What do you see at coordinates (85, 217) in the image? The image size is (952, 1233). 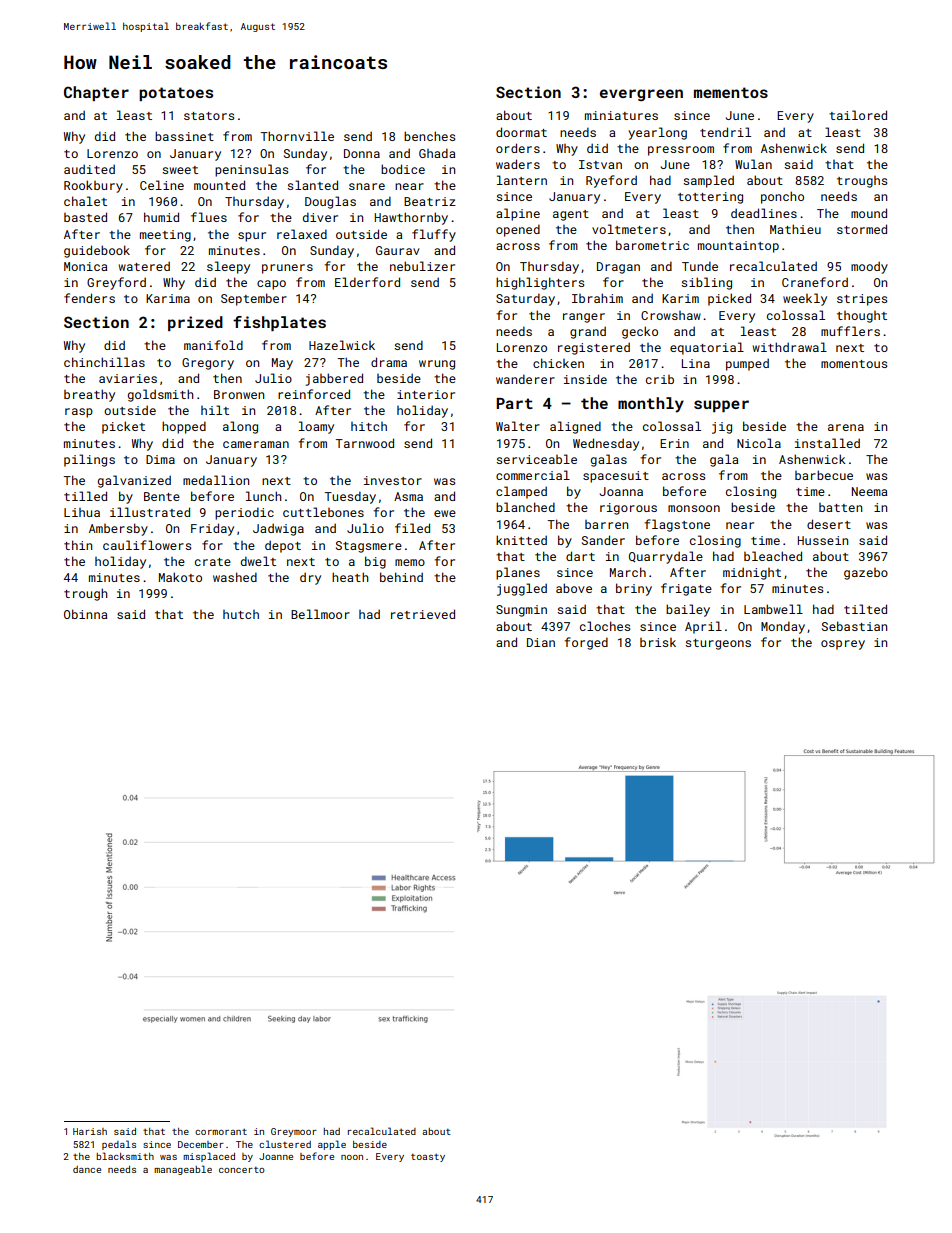 I see `basted` at bounding box center [85, 217].
